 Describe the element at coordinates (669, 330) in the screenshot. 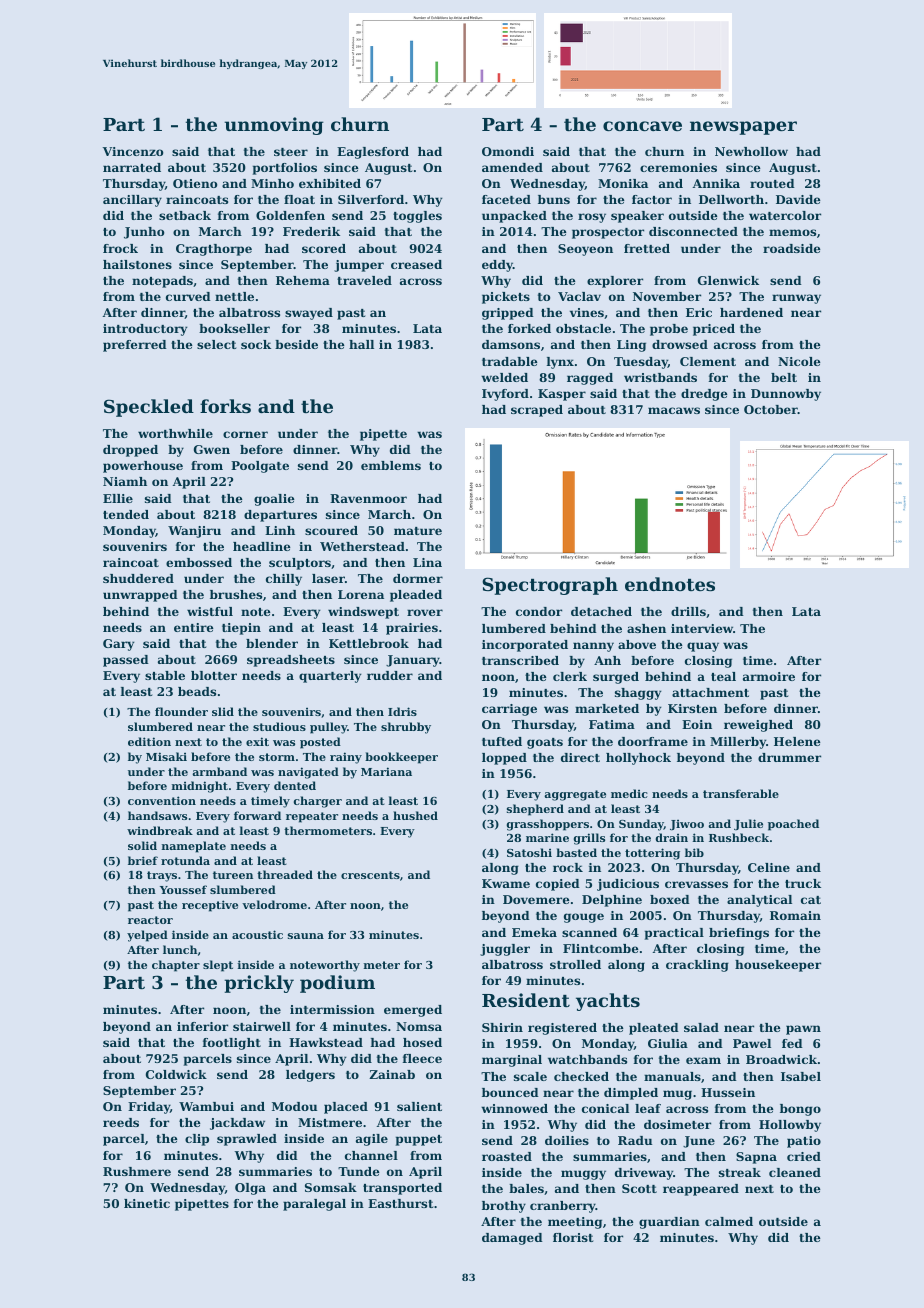

I see `probe` at that location.
